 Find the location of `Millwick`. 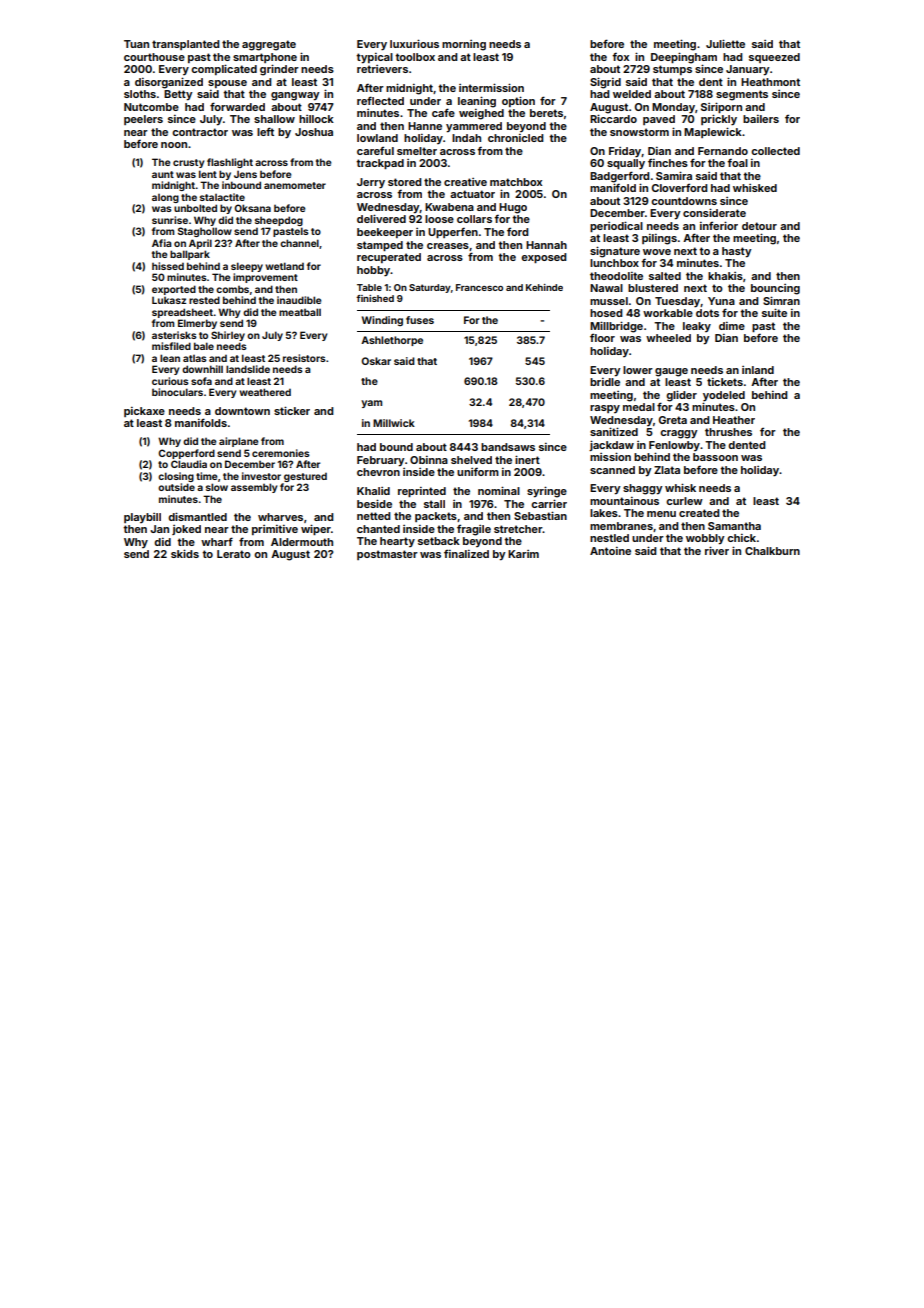

Millwick is located at coordinates (394, 423).
